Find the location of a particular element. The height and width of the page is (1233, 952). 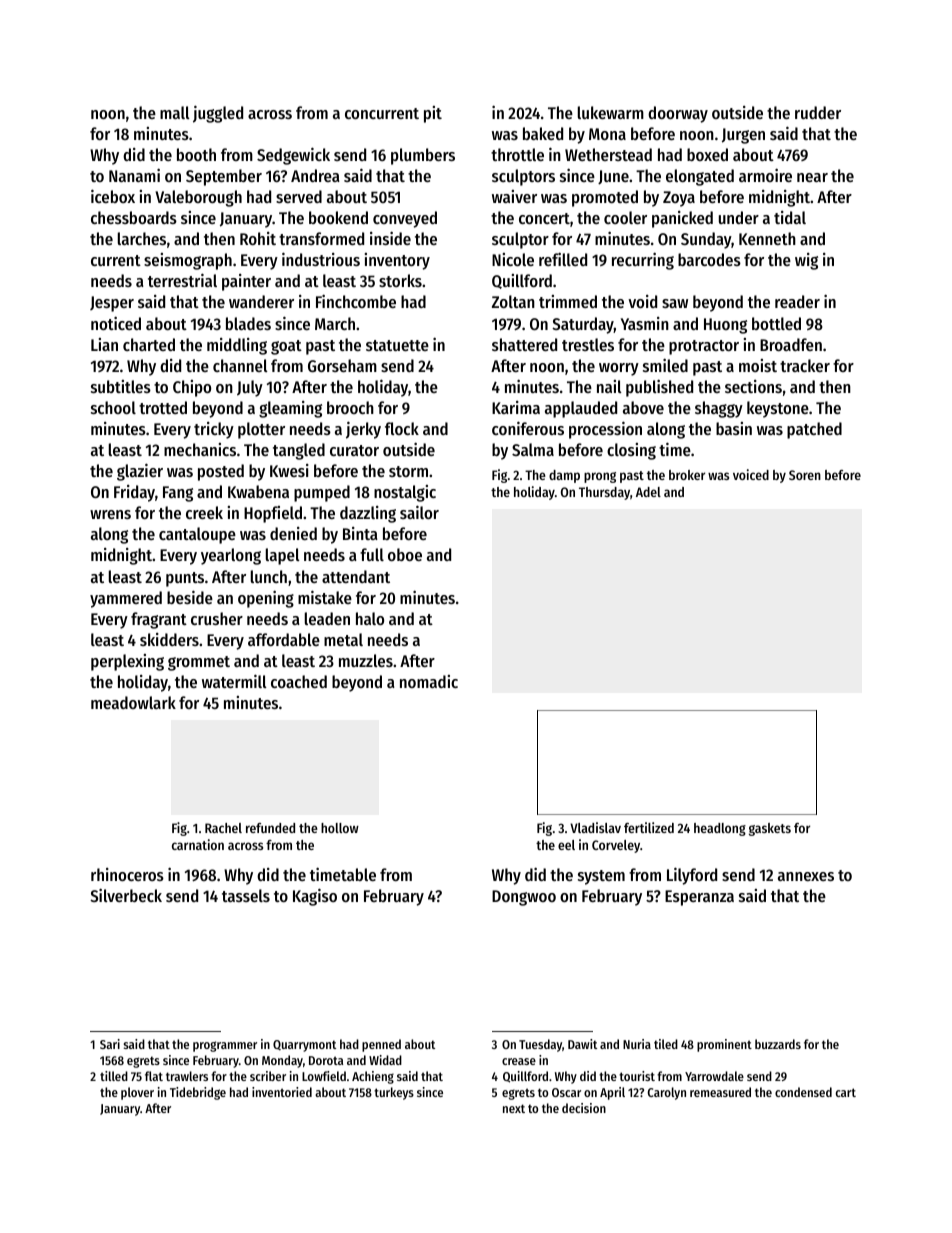

inside is located at coordinates (390, 238).
